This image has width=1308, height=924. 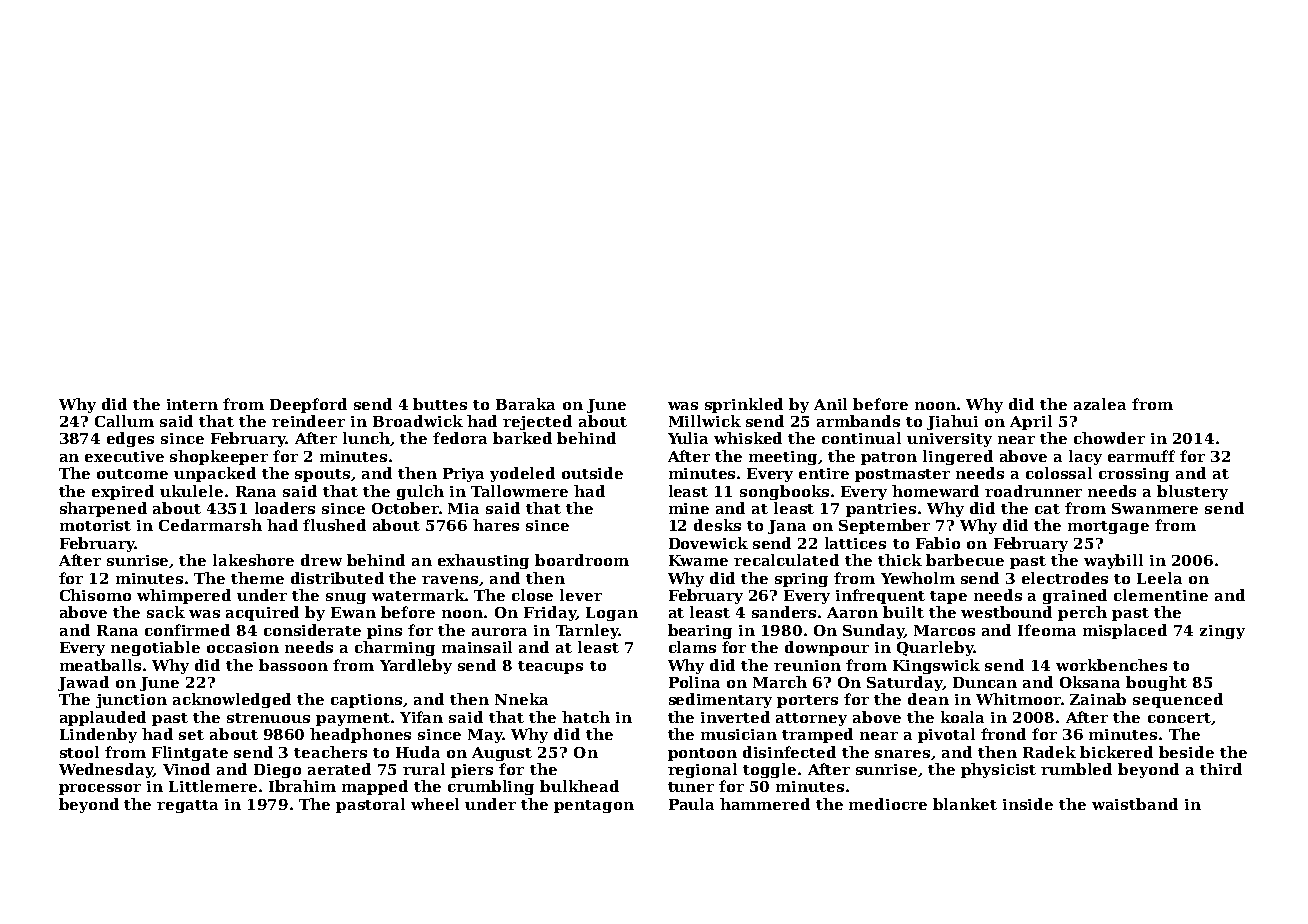 I want to click on hares, so click(x=496, y=525).
